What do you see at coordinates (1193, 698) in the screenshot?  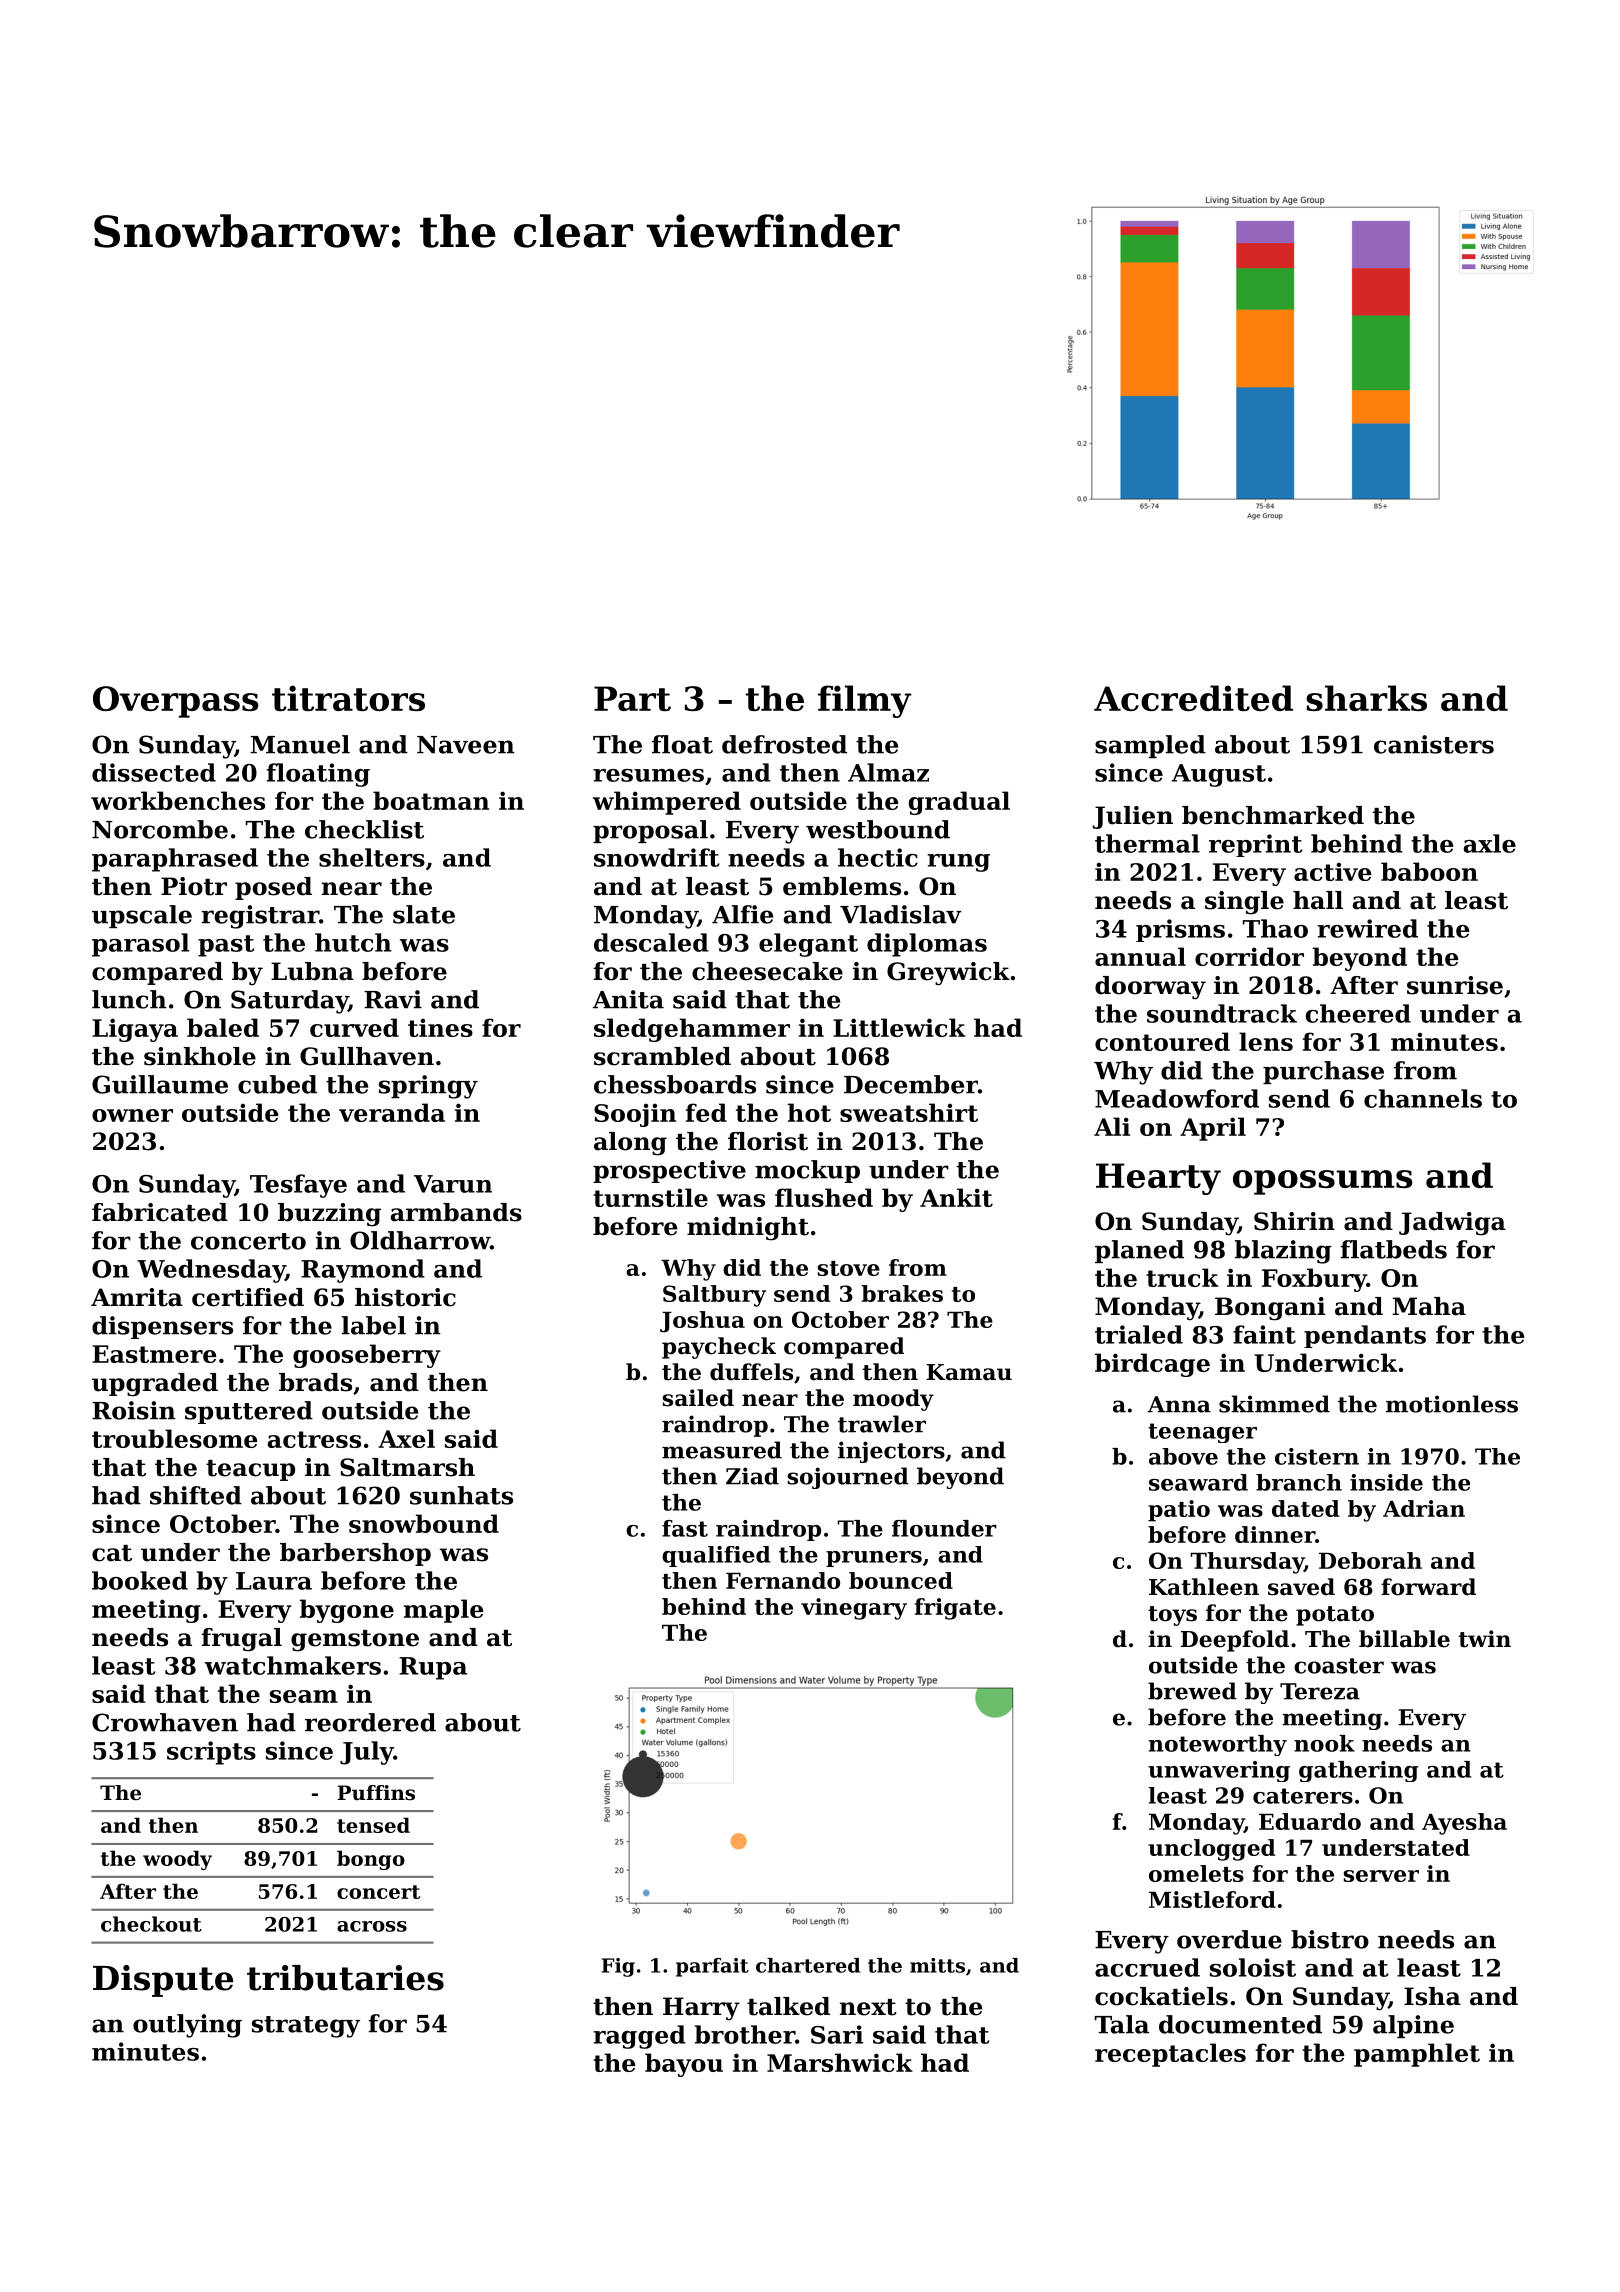 I see `Accredited` at bounding box center [1193, 698].
